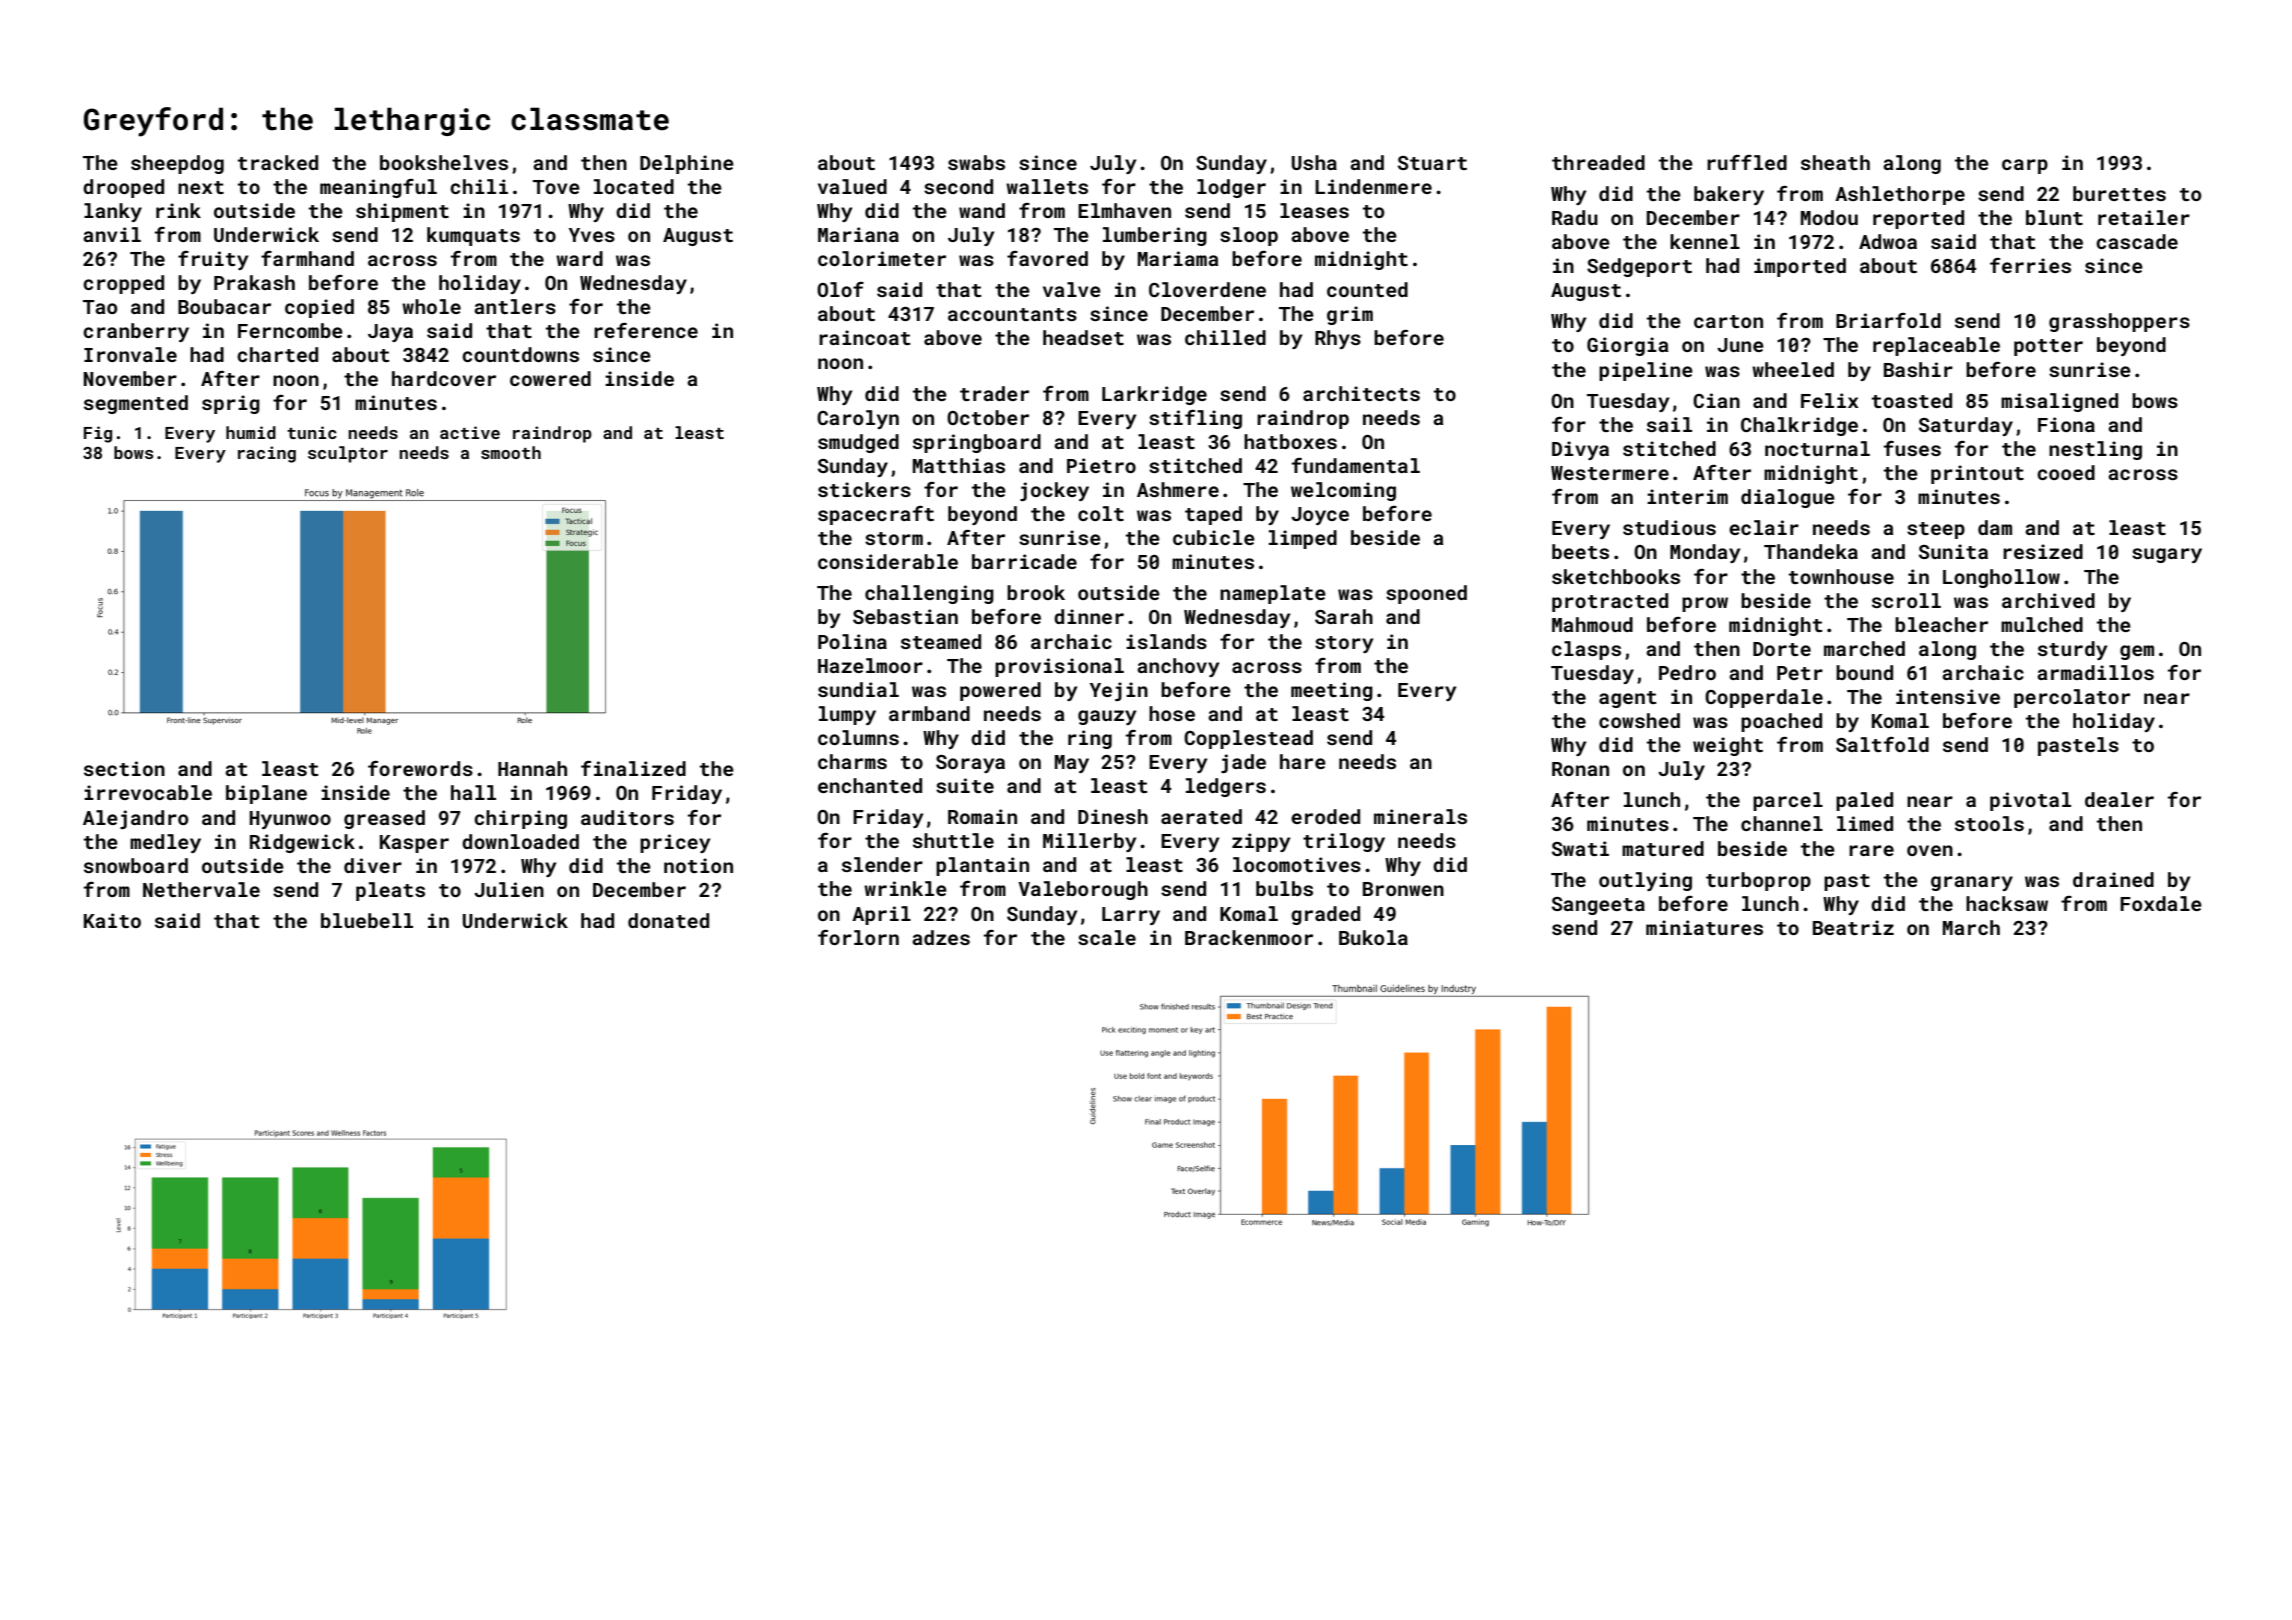 This page has width=2292, height=1620. Describe the element at coordinates (1705, 604) in the page. I see `prow` at that location.
